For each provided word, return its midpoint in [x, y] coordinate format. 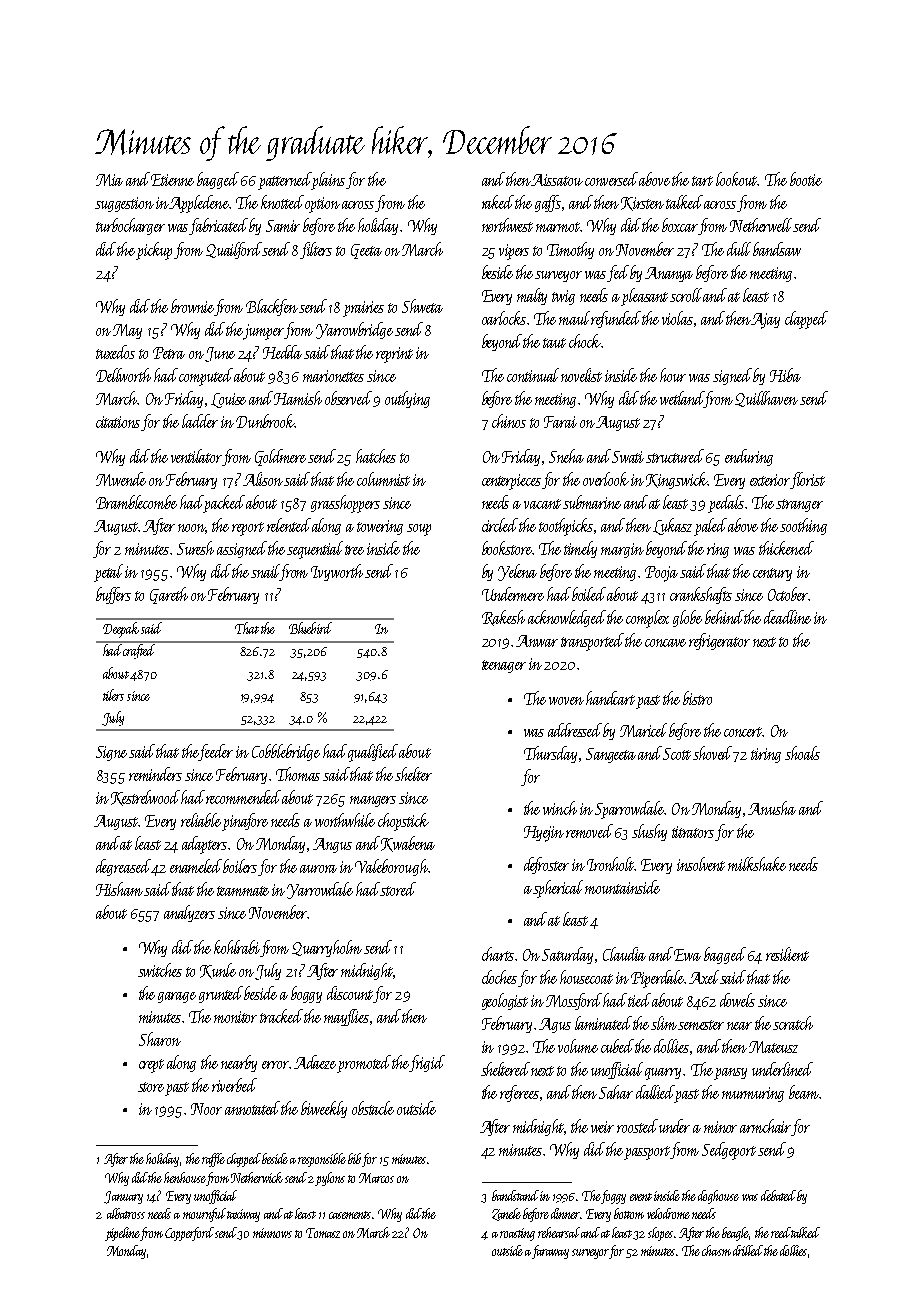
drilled [748, 1250]
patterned [285, 181]
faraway [550, 1252]
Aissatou [557, 180]
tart [702, 181]
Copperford [189, 1234]
